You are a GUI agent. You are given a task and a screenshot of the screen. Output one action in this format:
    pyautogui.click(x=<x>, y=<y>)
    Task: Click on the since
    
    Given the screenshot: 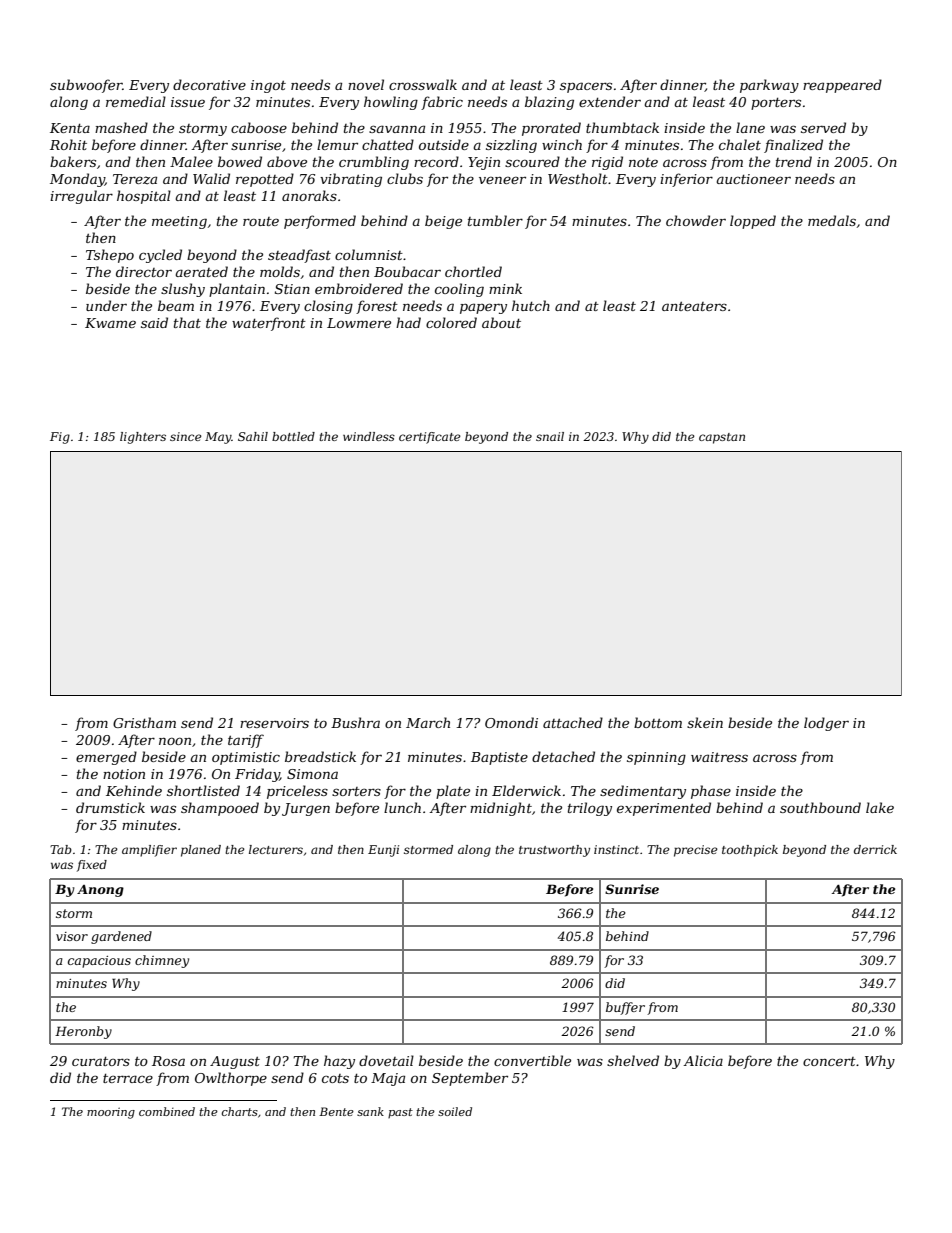 What is the action you would take?
    pyautogui.click(x=186, y=436)
